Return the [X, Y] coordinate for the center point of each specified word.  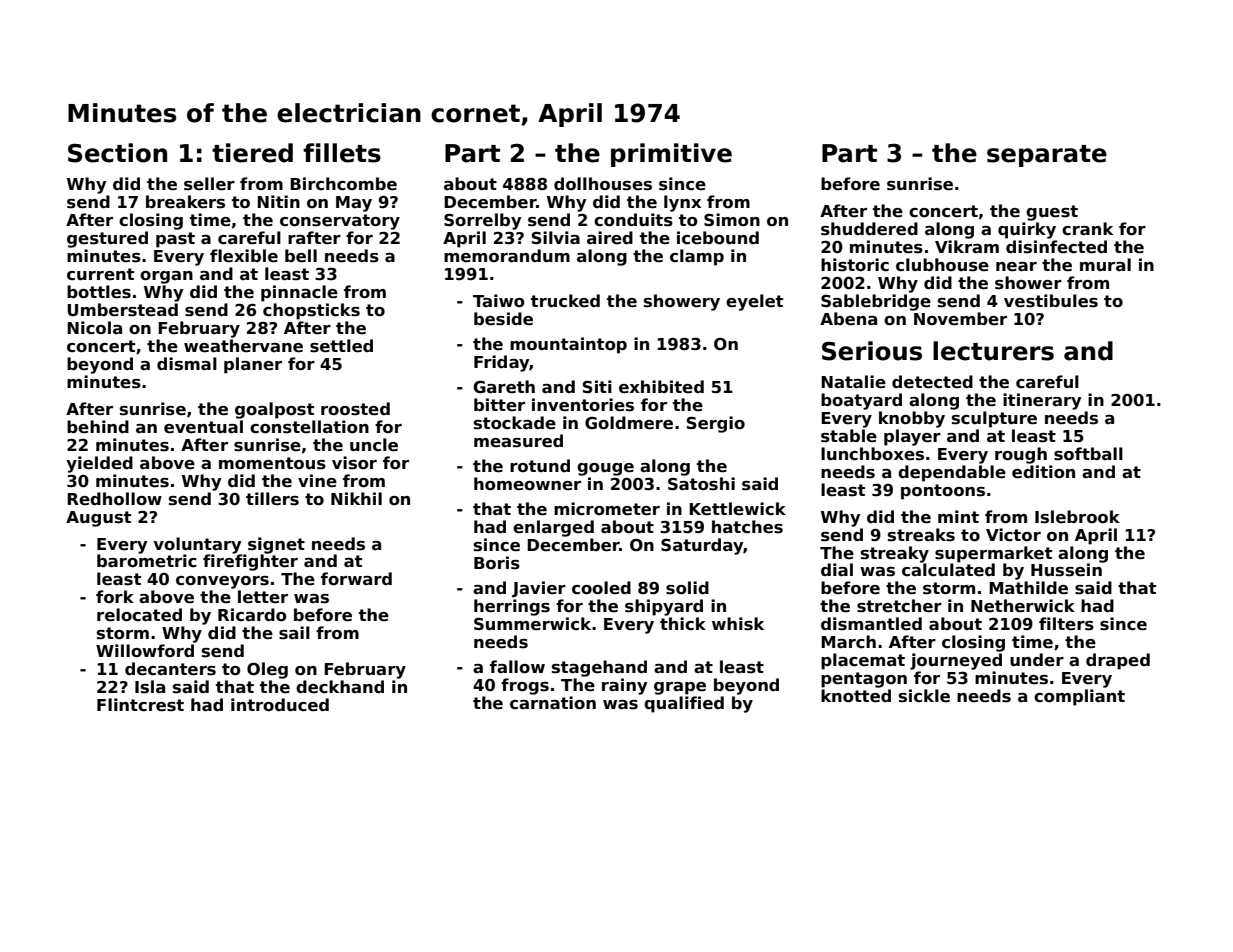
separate [1047, 156]
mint [958, 516]
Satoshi [701, 484]
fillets [342, 153]
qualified [684, 704]
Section [117, 153]
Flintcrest [140, 705]
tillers [272, 499]
